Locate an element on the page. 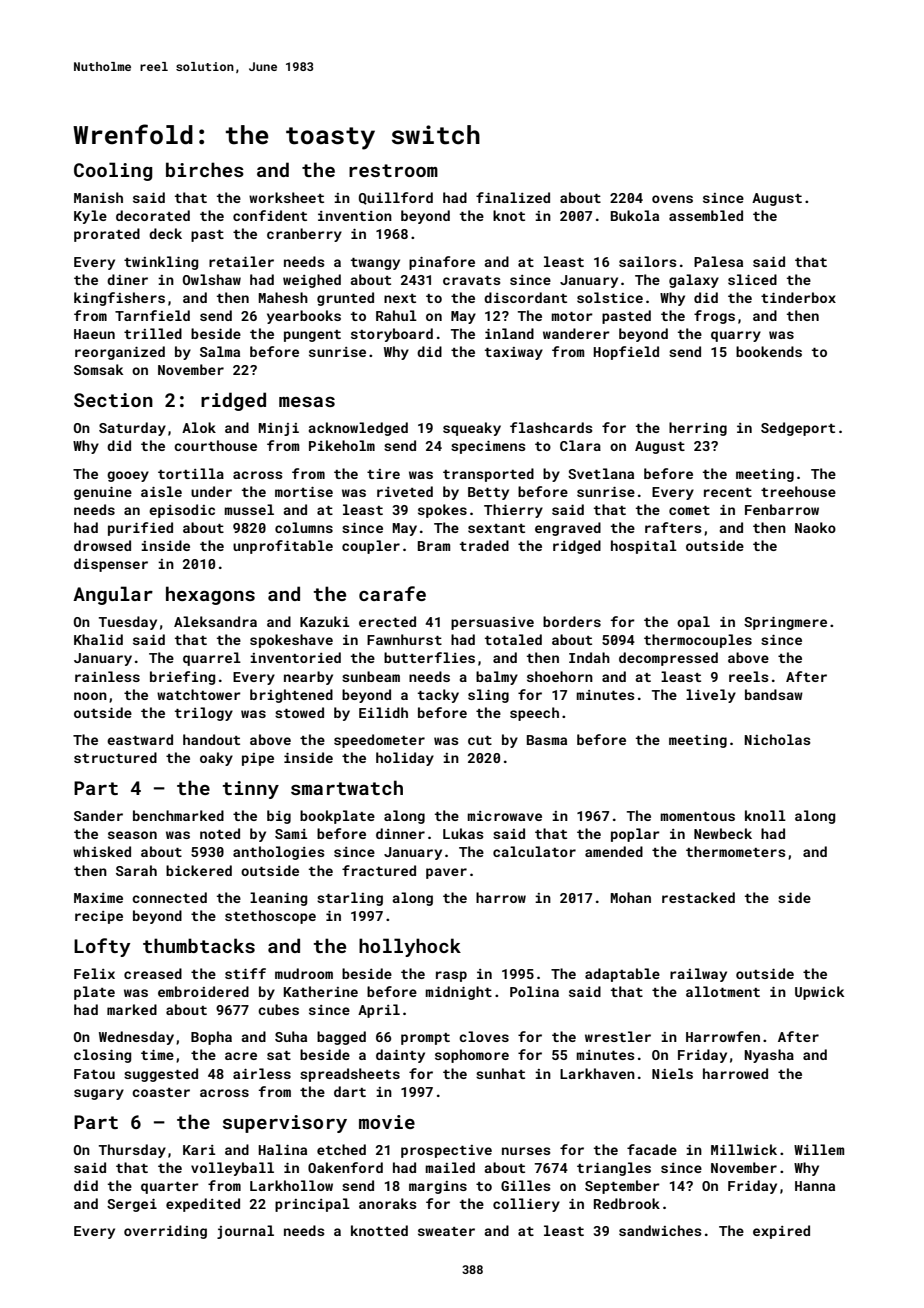  Palesa is located at coordinates (718, 261).
